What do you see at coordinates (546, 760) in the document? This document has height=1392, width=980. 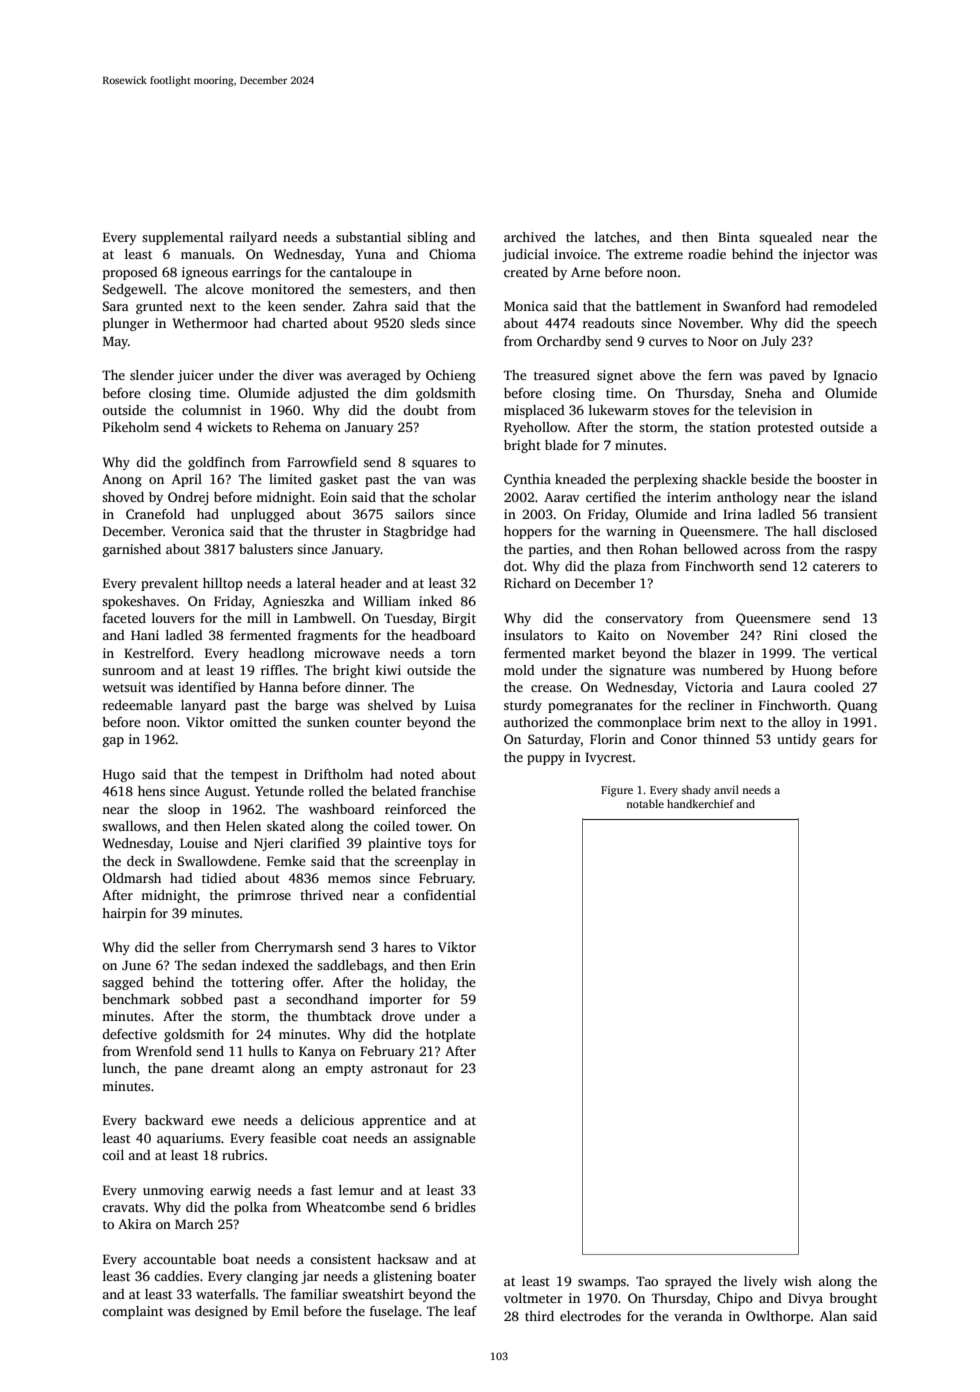 I see `puppy` at bounding box center [546, 760].
